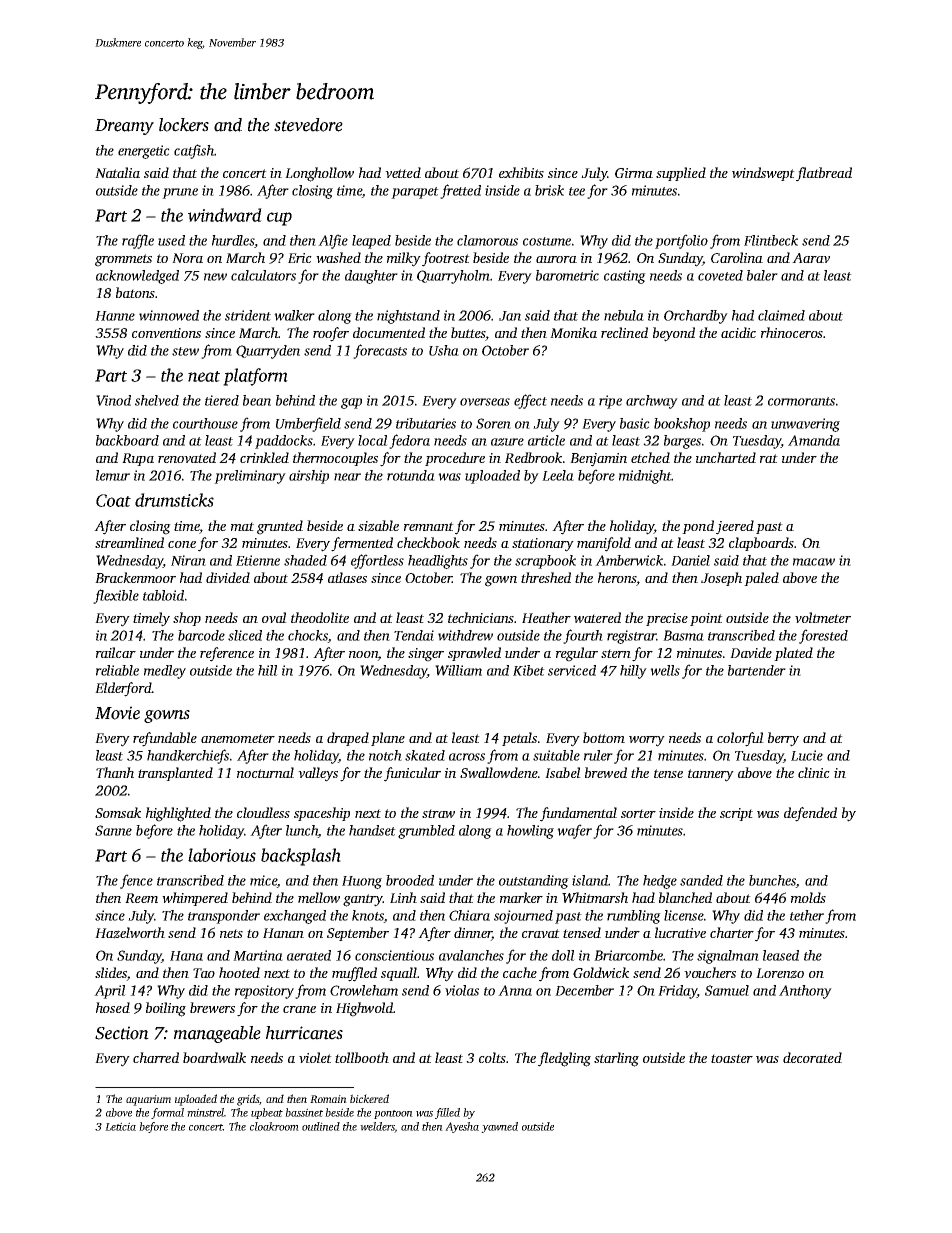  Describe the element at coordinates (547, 241) in the screenshot. I see `costume` at that location.
